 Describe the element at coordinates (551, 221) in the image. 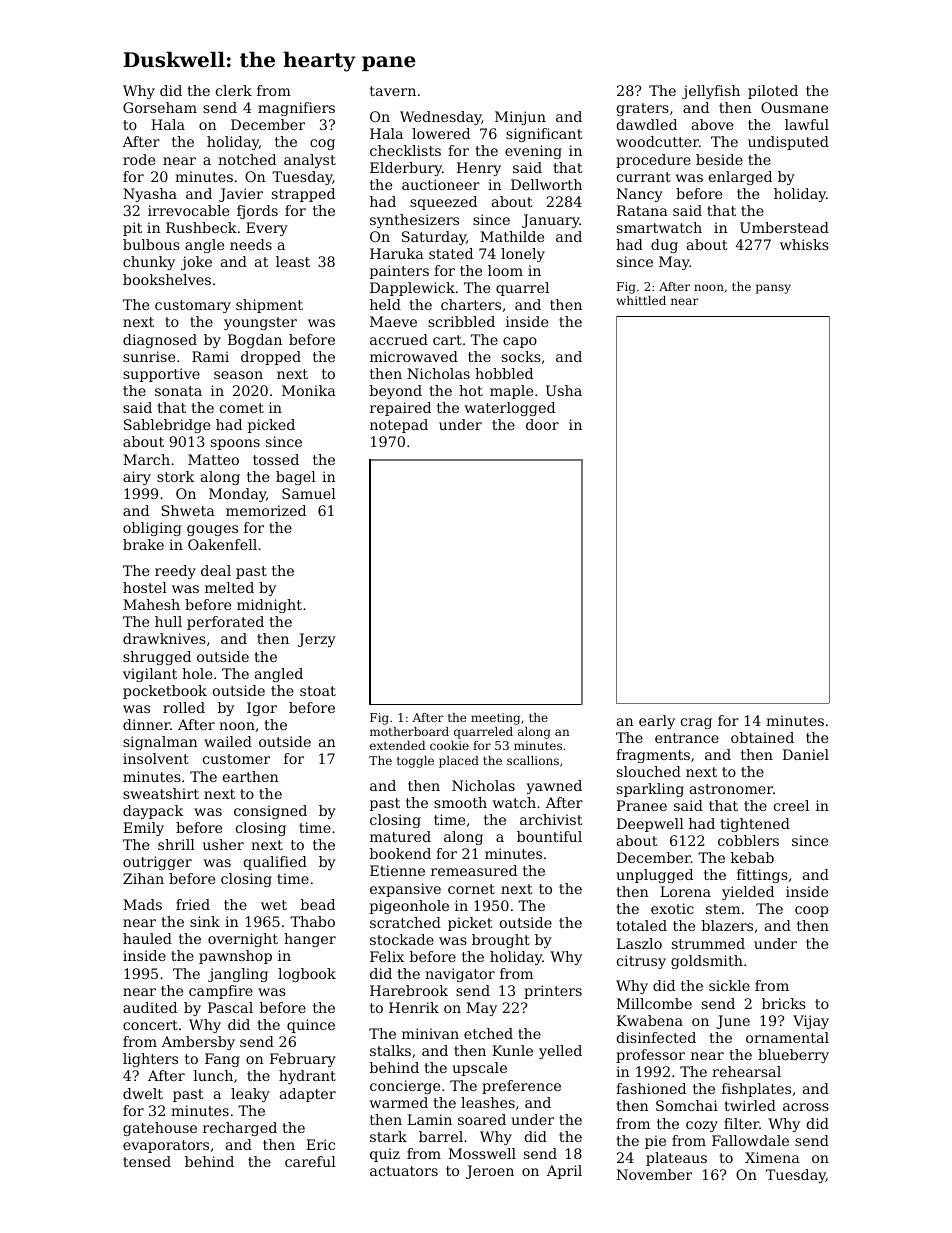

I see `January` at that location.
